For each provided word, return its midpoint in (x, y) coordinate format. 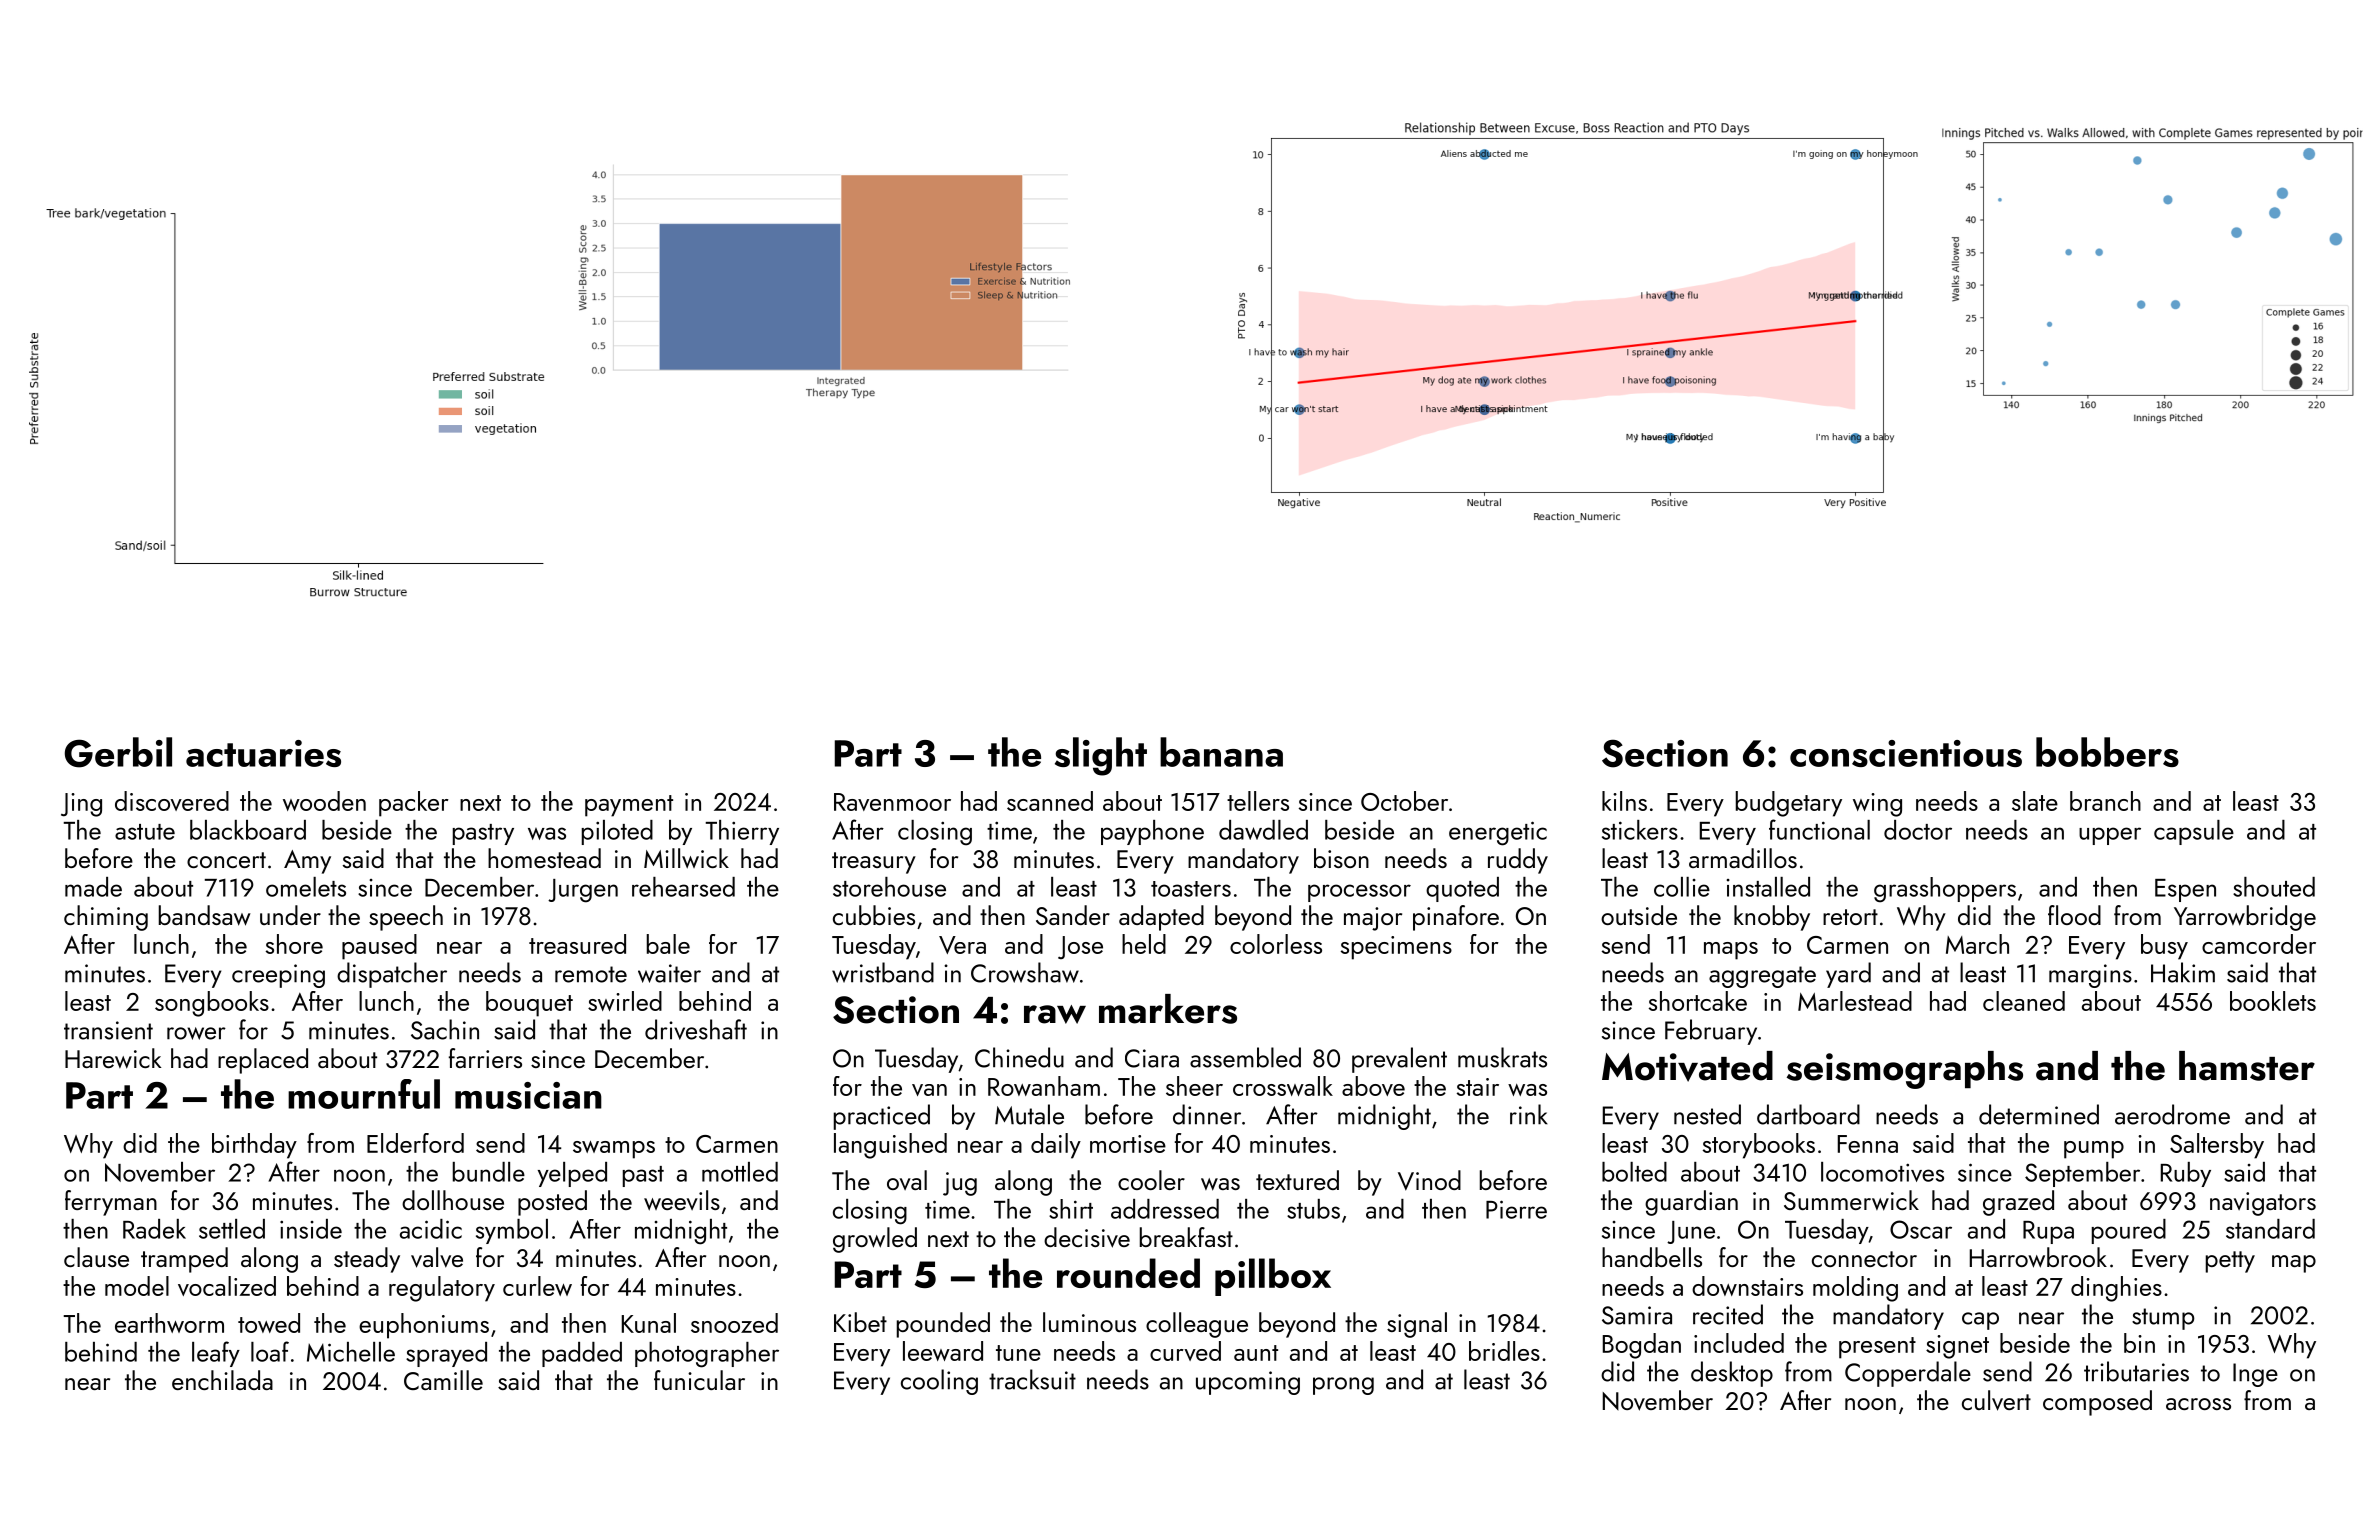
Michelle (351, 1352)
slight (1101, 756)
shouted (2274, 887)
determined (2039, 1114)
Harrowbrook (2038, 1257)
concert (226, 860)
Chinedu (1019, 1057)
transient (108, 1030)
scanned (1050, 801)
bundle (489, 1172)
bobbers (2107, 752)
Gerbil (118, 752)
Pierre (1516, 1209)
